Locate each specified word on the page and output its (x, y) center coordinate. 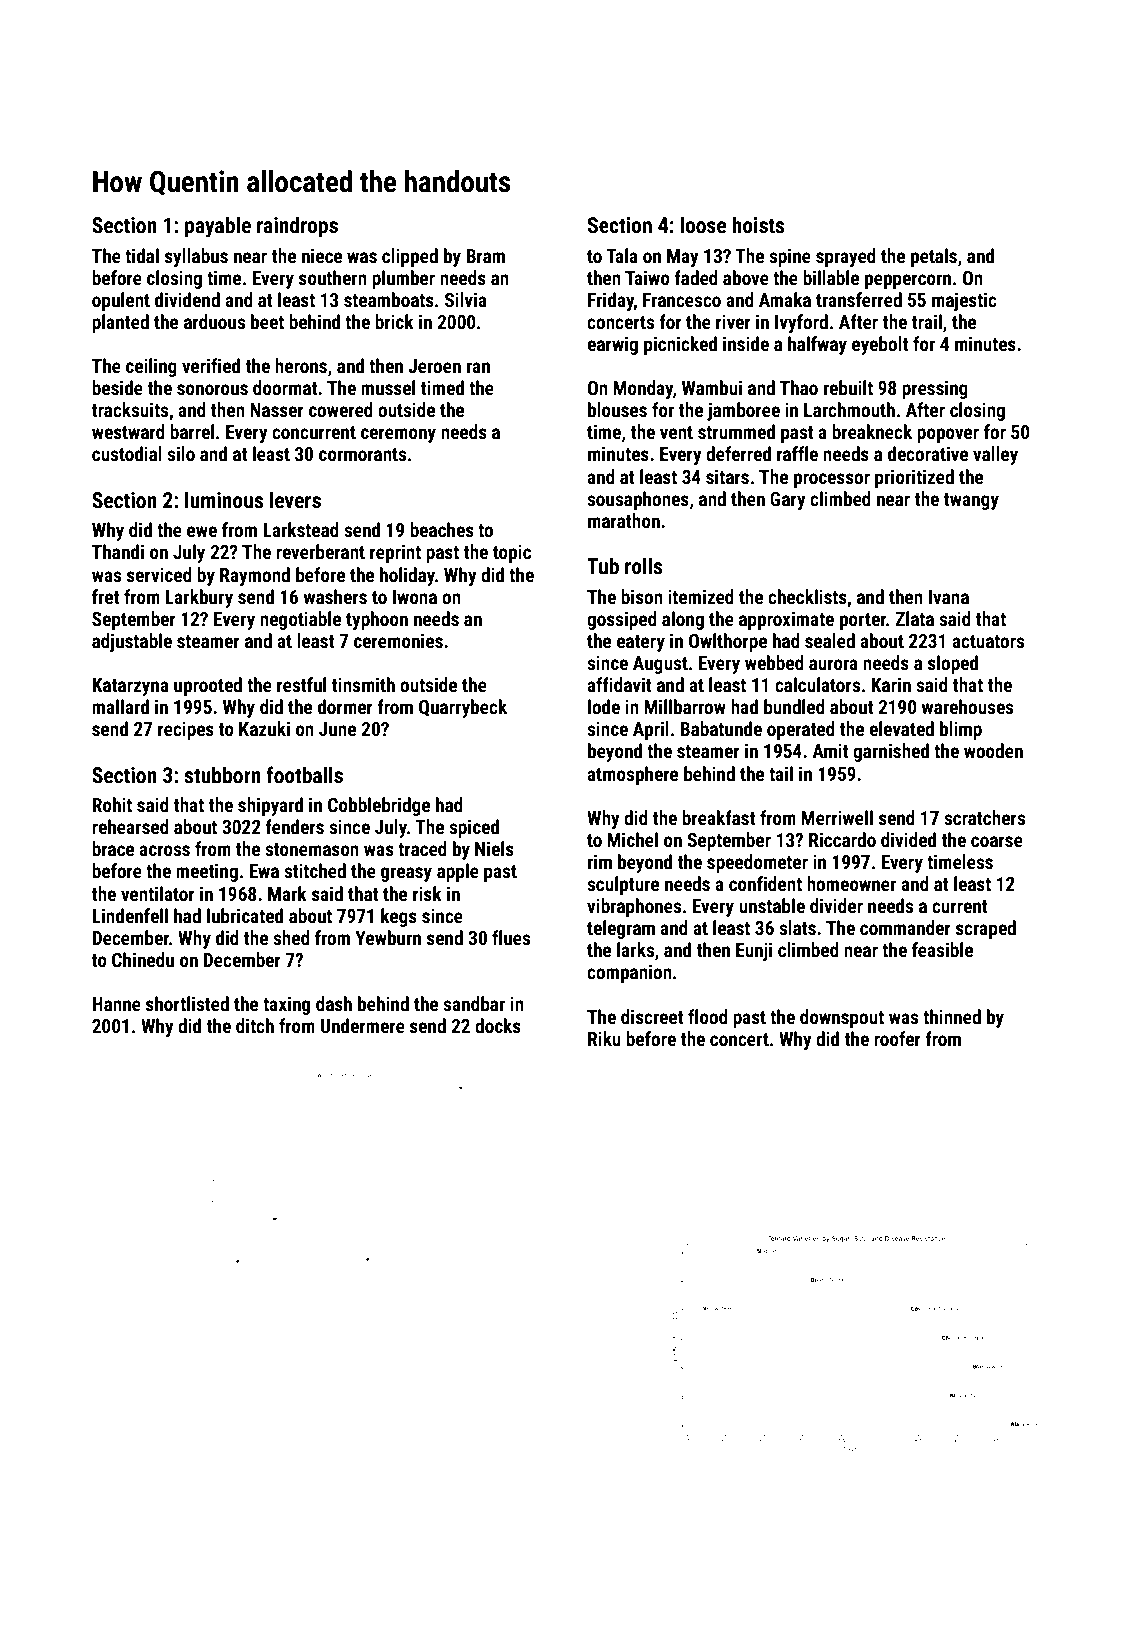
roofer (897, 1038)
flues (511, 937)
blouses (617, 409)
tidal (142, 255)
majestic (964, 301)
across (164, 850)
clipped (410, 257)
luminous (224, 499)
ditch (255, 1025)
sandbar (474, 1003)
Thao (799, 387)
